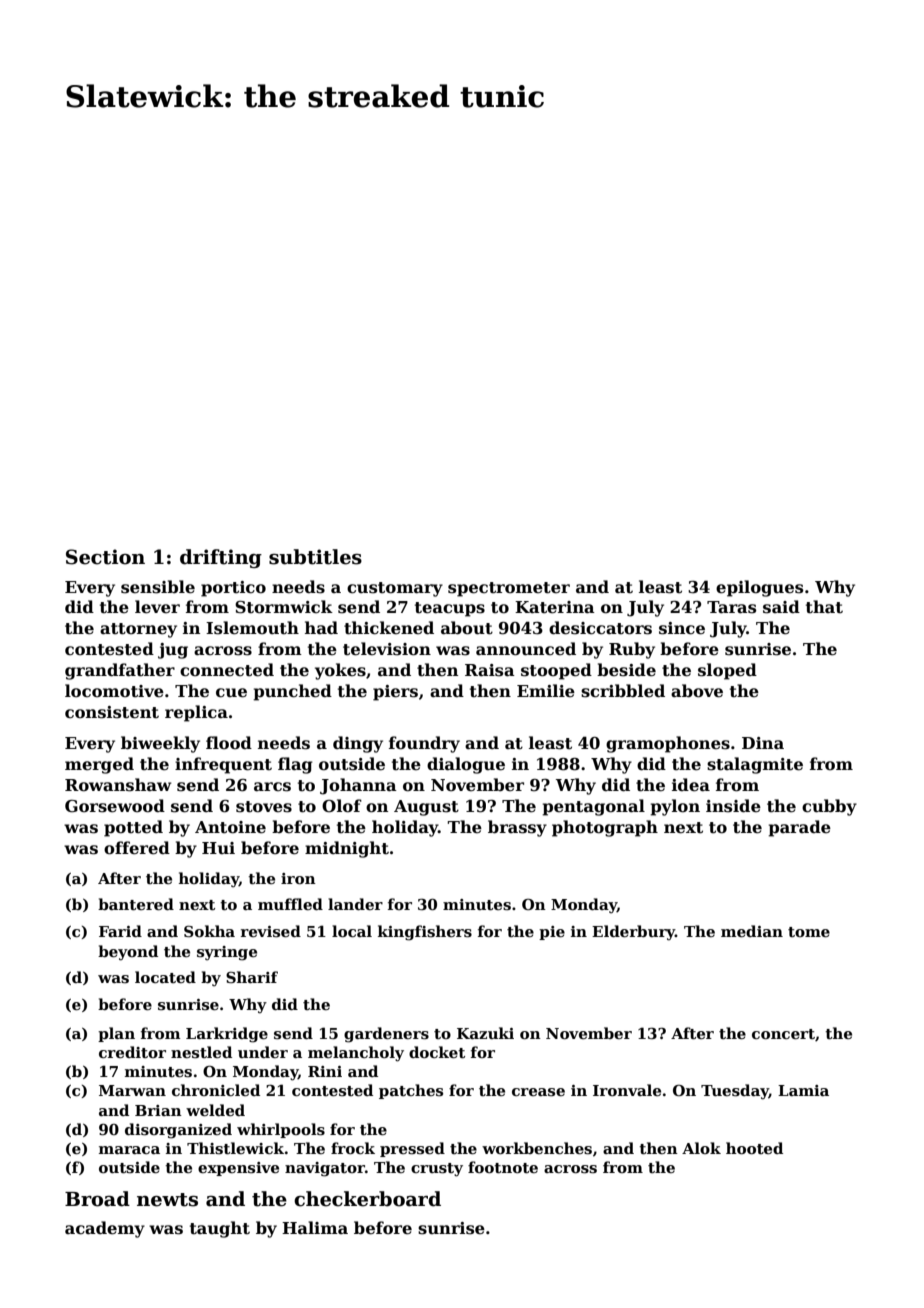  Describe the element at coordinates (315, 557) in the document. I see `subtitles` at that location.
